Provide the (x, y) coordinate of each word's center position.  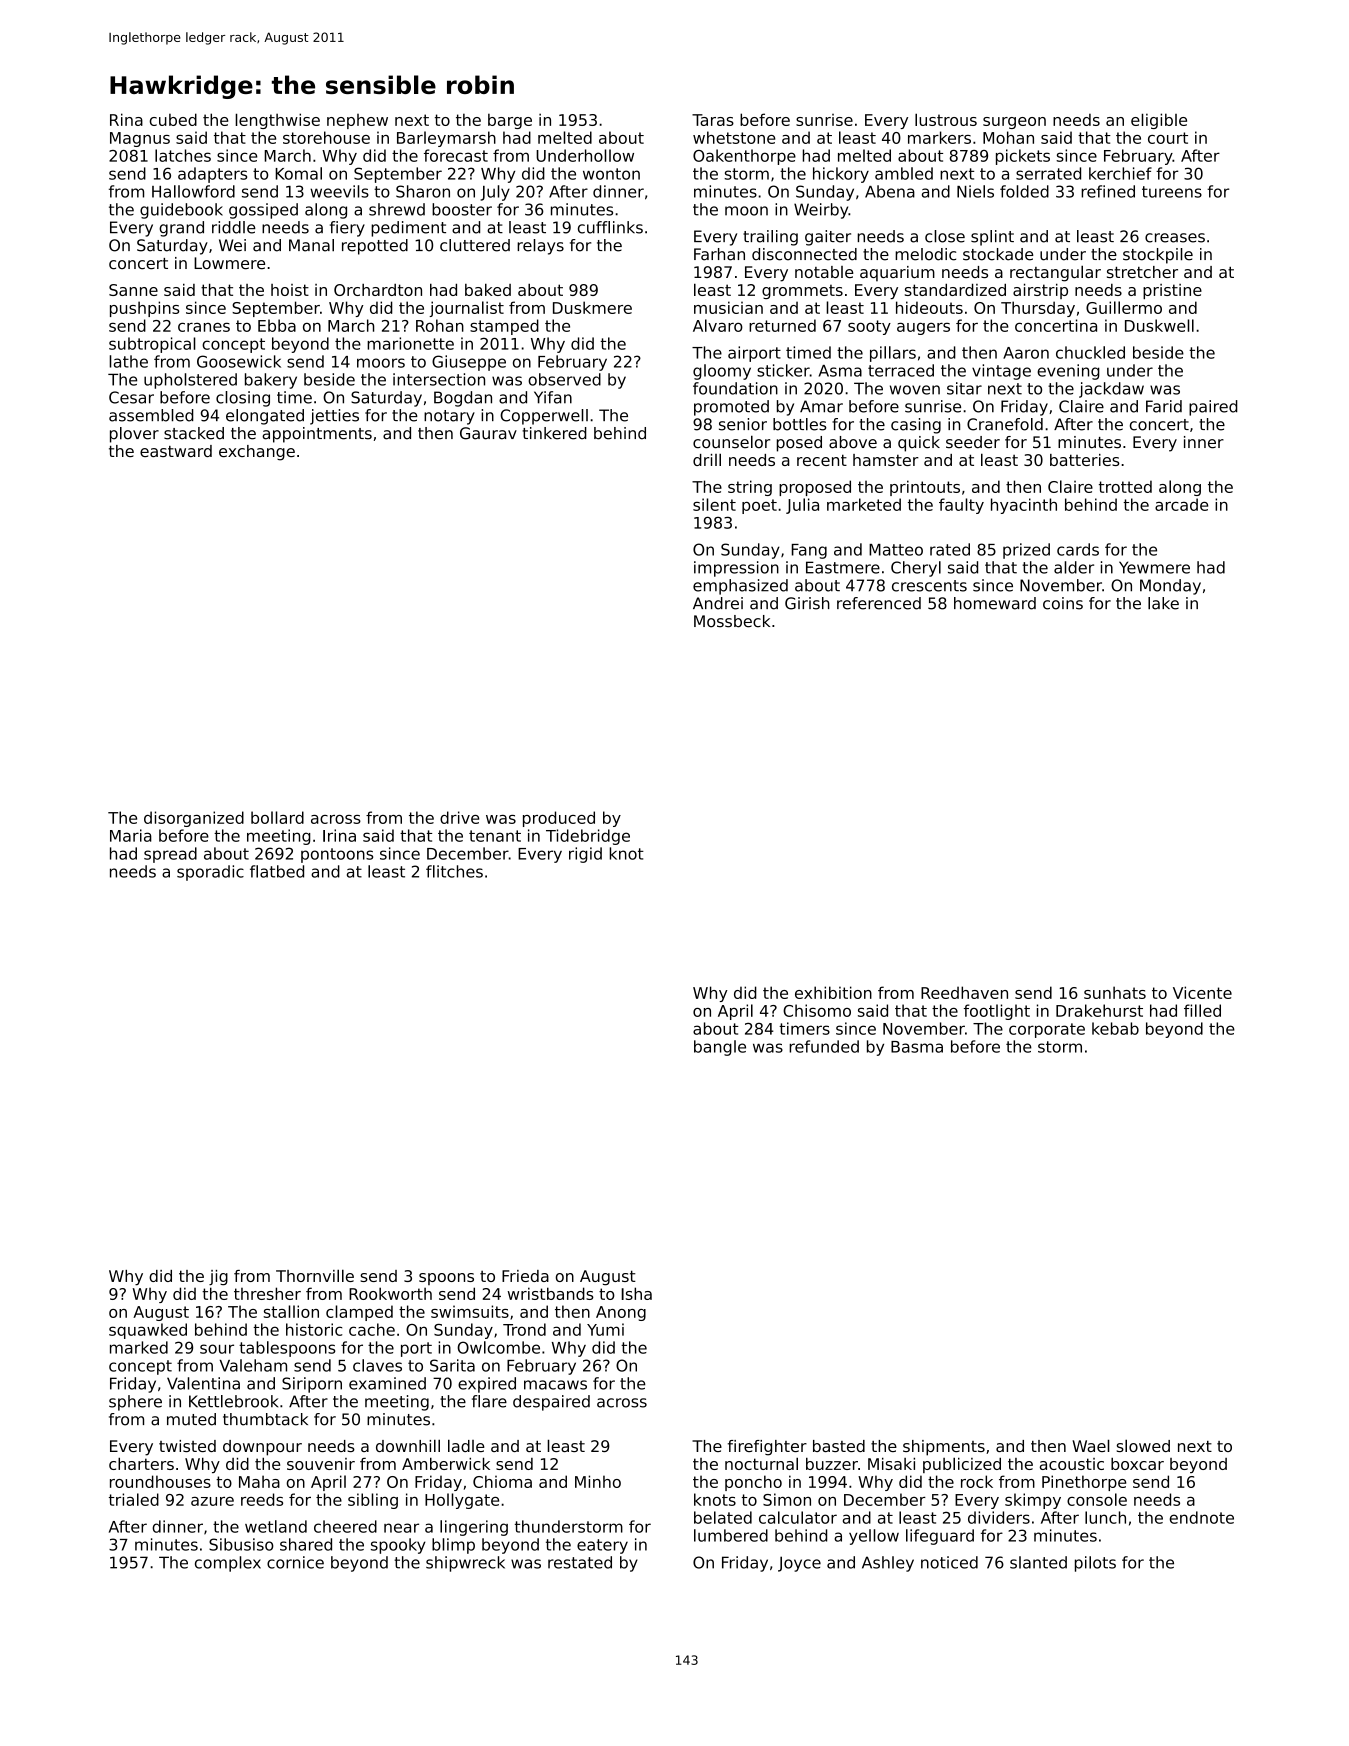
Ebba (277, 325)
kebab (1115, 1028)
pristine (1172, 291)
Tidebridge (588, 837)
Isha (636, 1293)
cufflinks (610, 227)
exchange (257, 453)
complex (228, 1564)
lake (1163, 603)
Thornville (315, 1275)
